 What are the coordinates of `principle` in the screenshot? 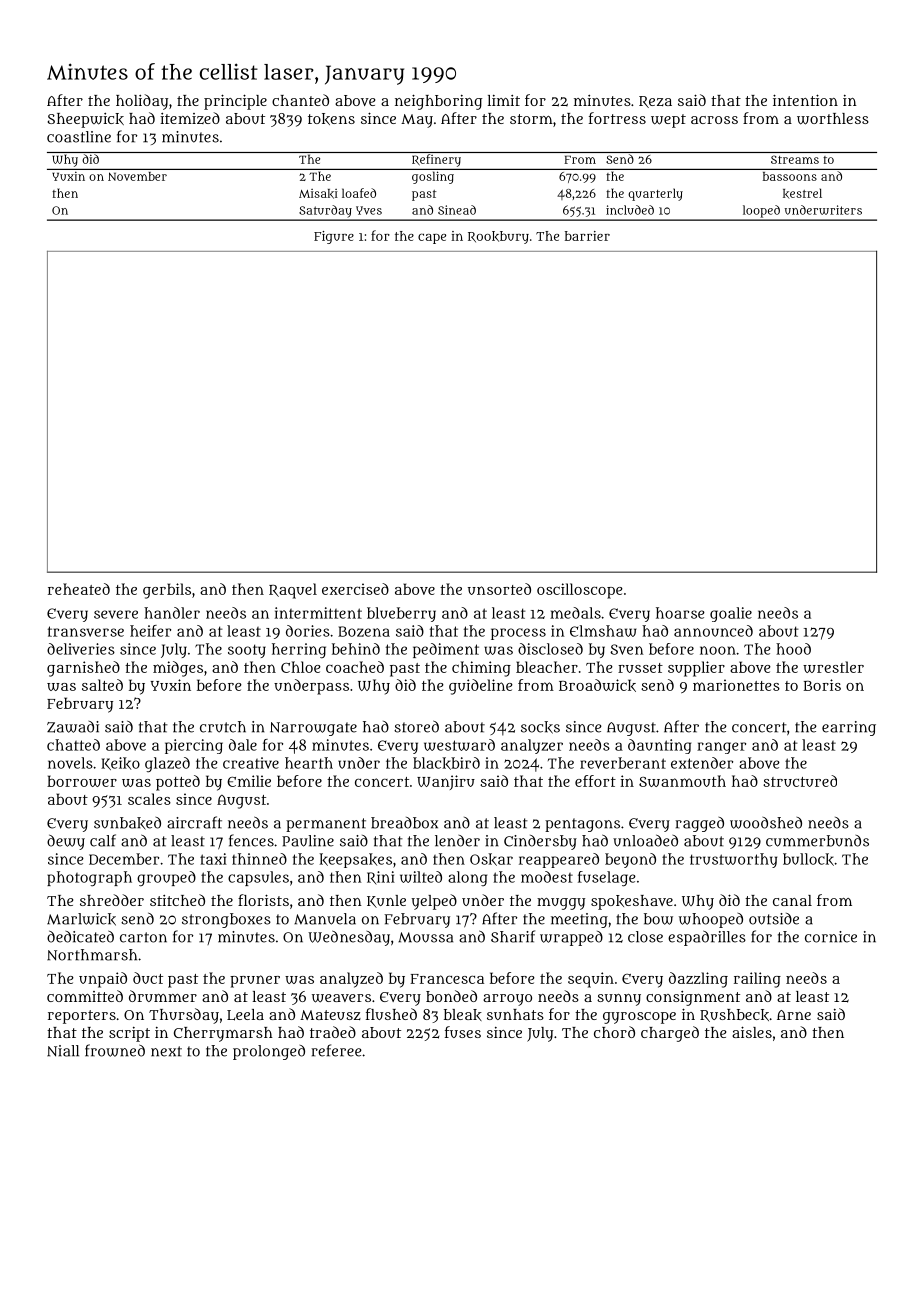 It's located at (235, 102).
